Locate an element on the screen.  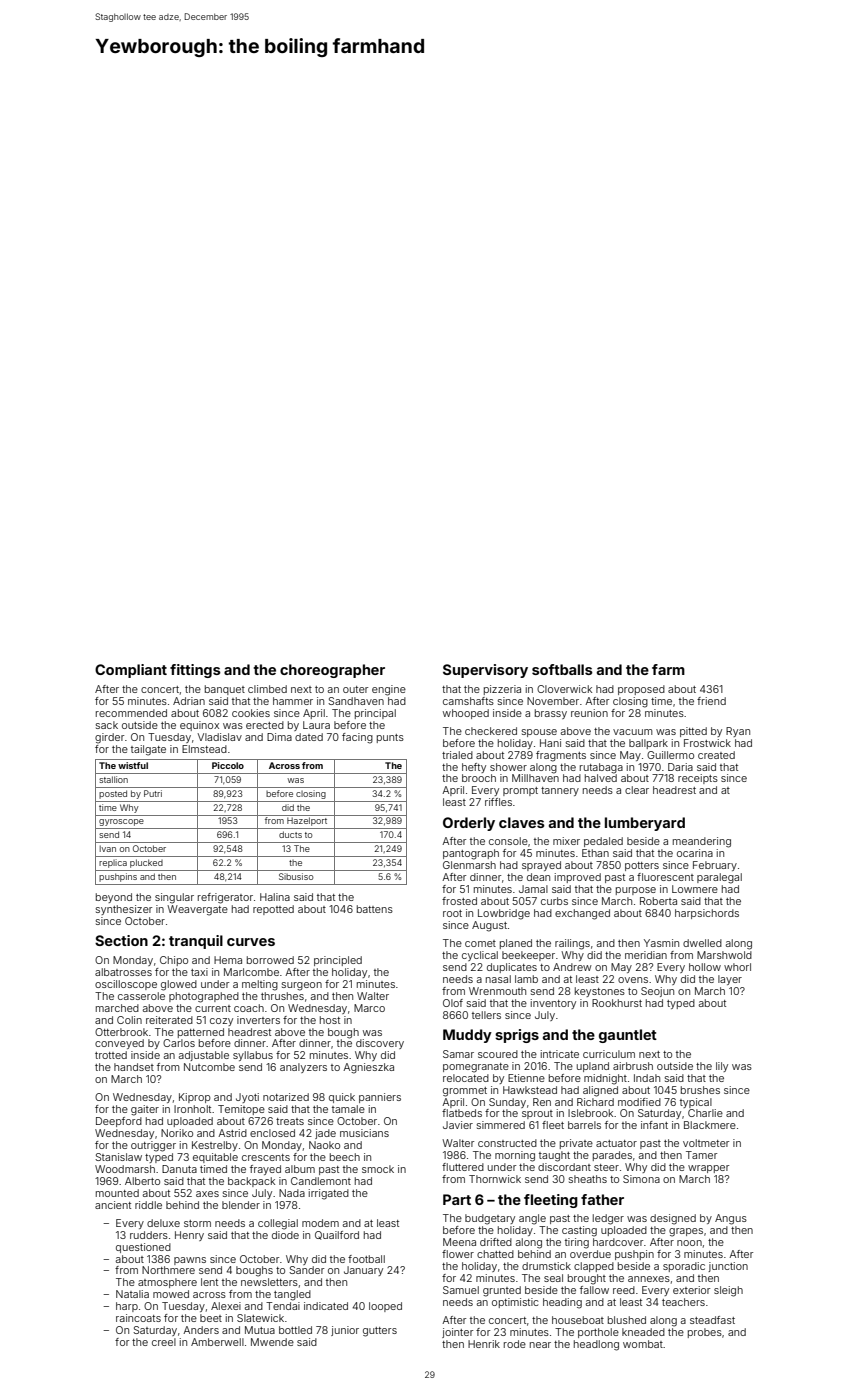
Orderly is located at coordinates (469, 824).
